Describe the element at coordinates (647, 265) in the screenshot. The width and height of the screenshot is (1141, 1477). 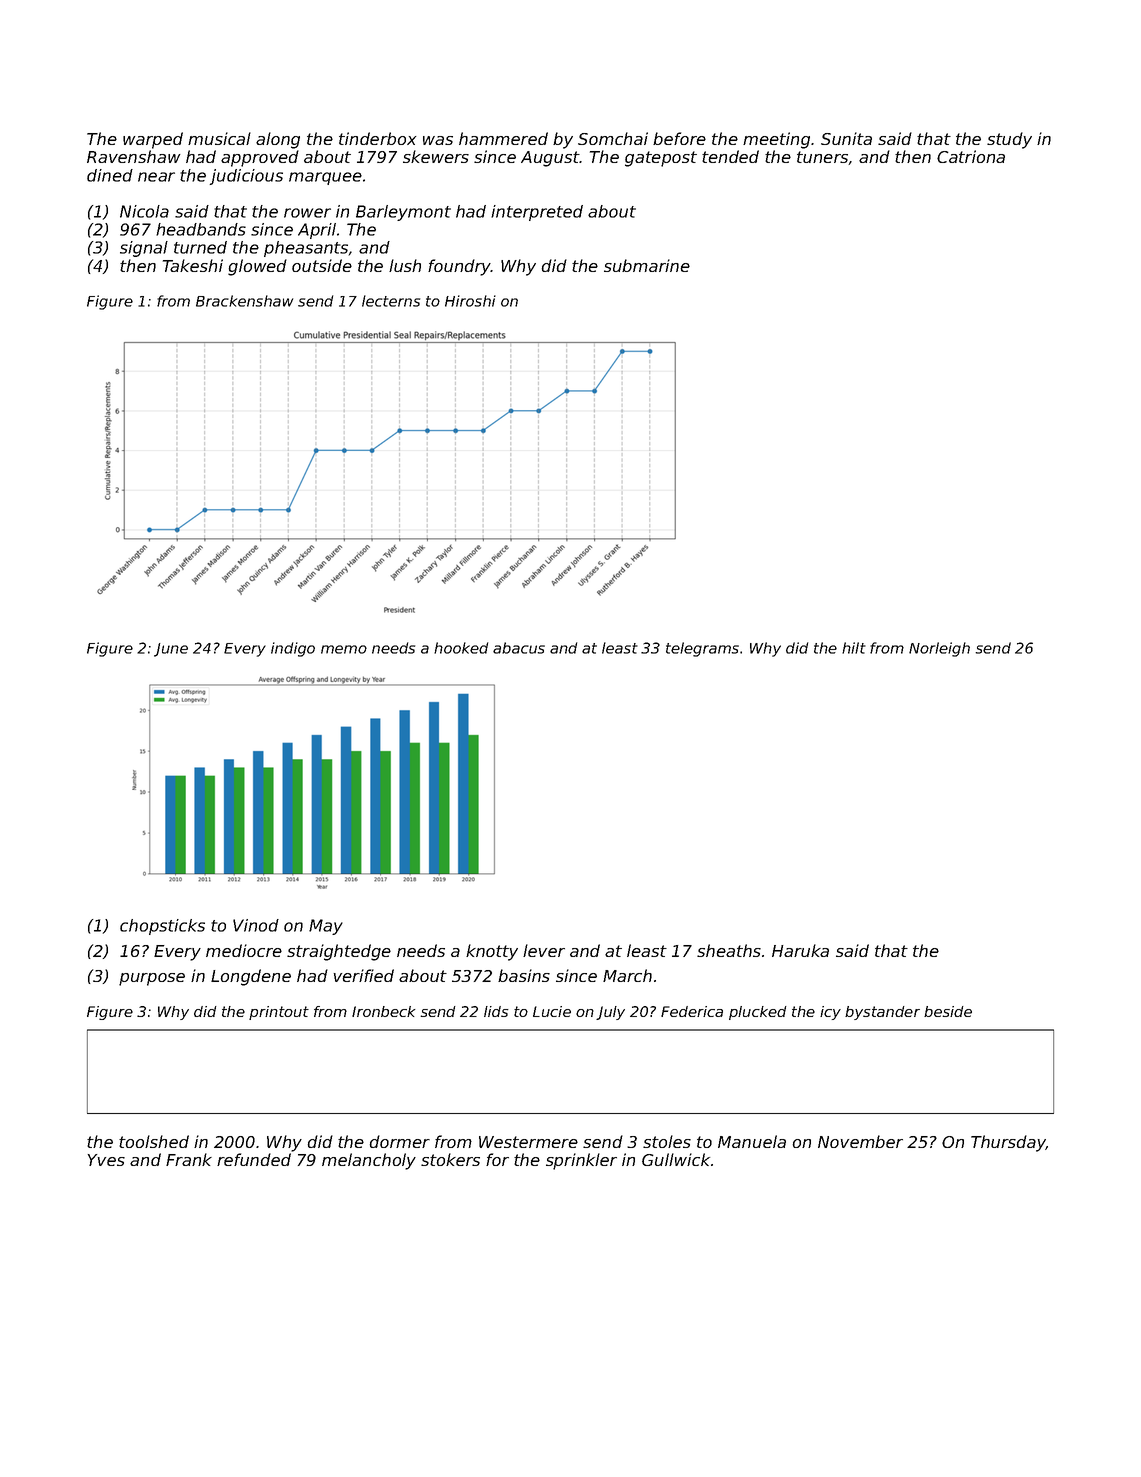
I see `submarine` at that location.
